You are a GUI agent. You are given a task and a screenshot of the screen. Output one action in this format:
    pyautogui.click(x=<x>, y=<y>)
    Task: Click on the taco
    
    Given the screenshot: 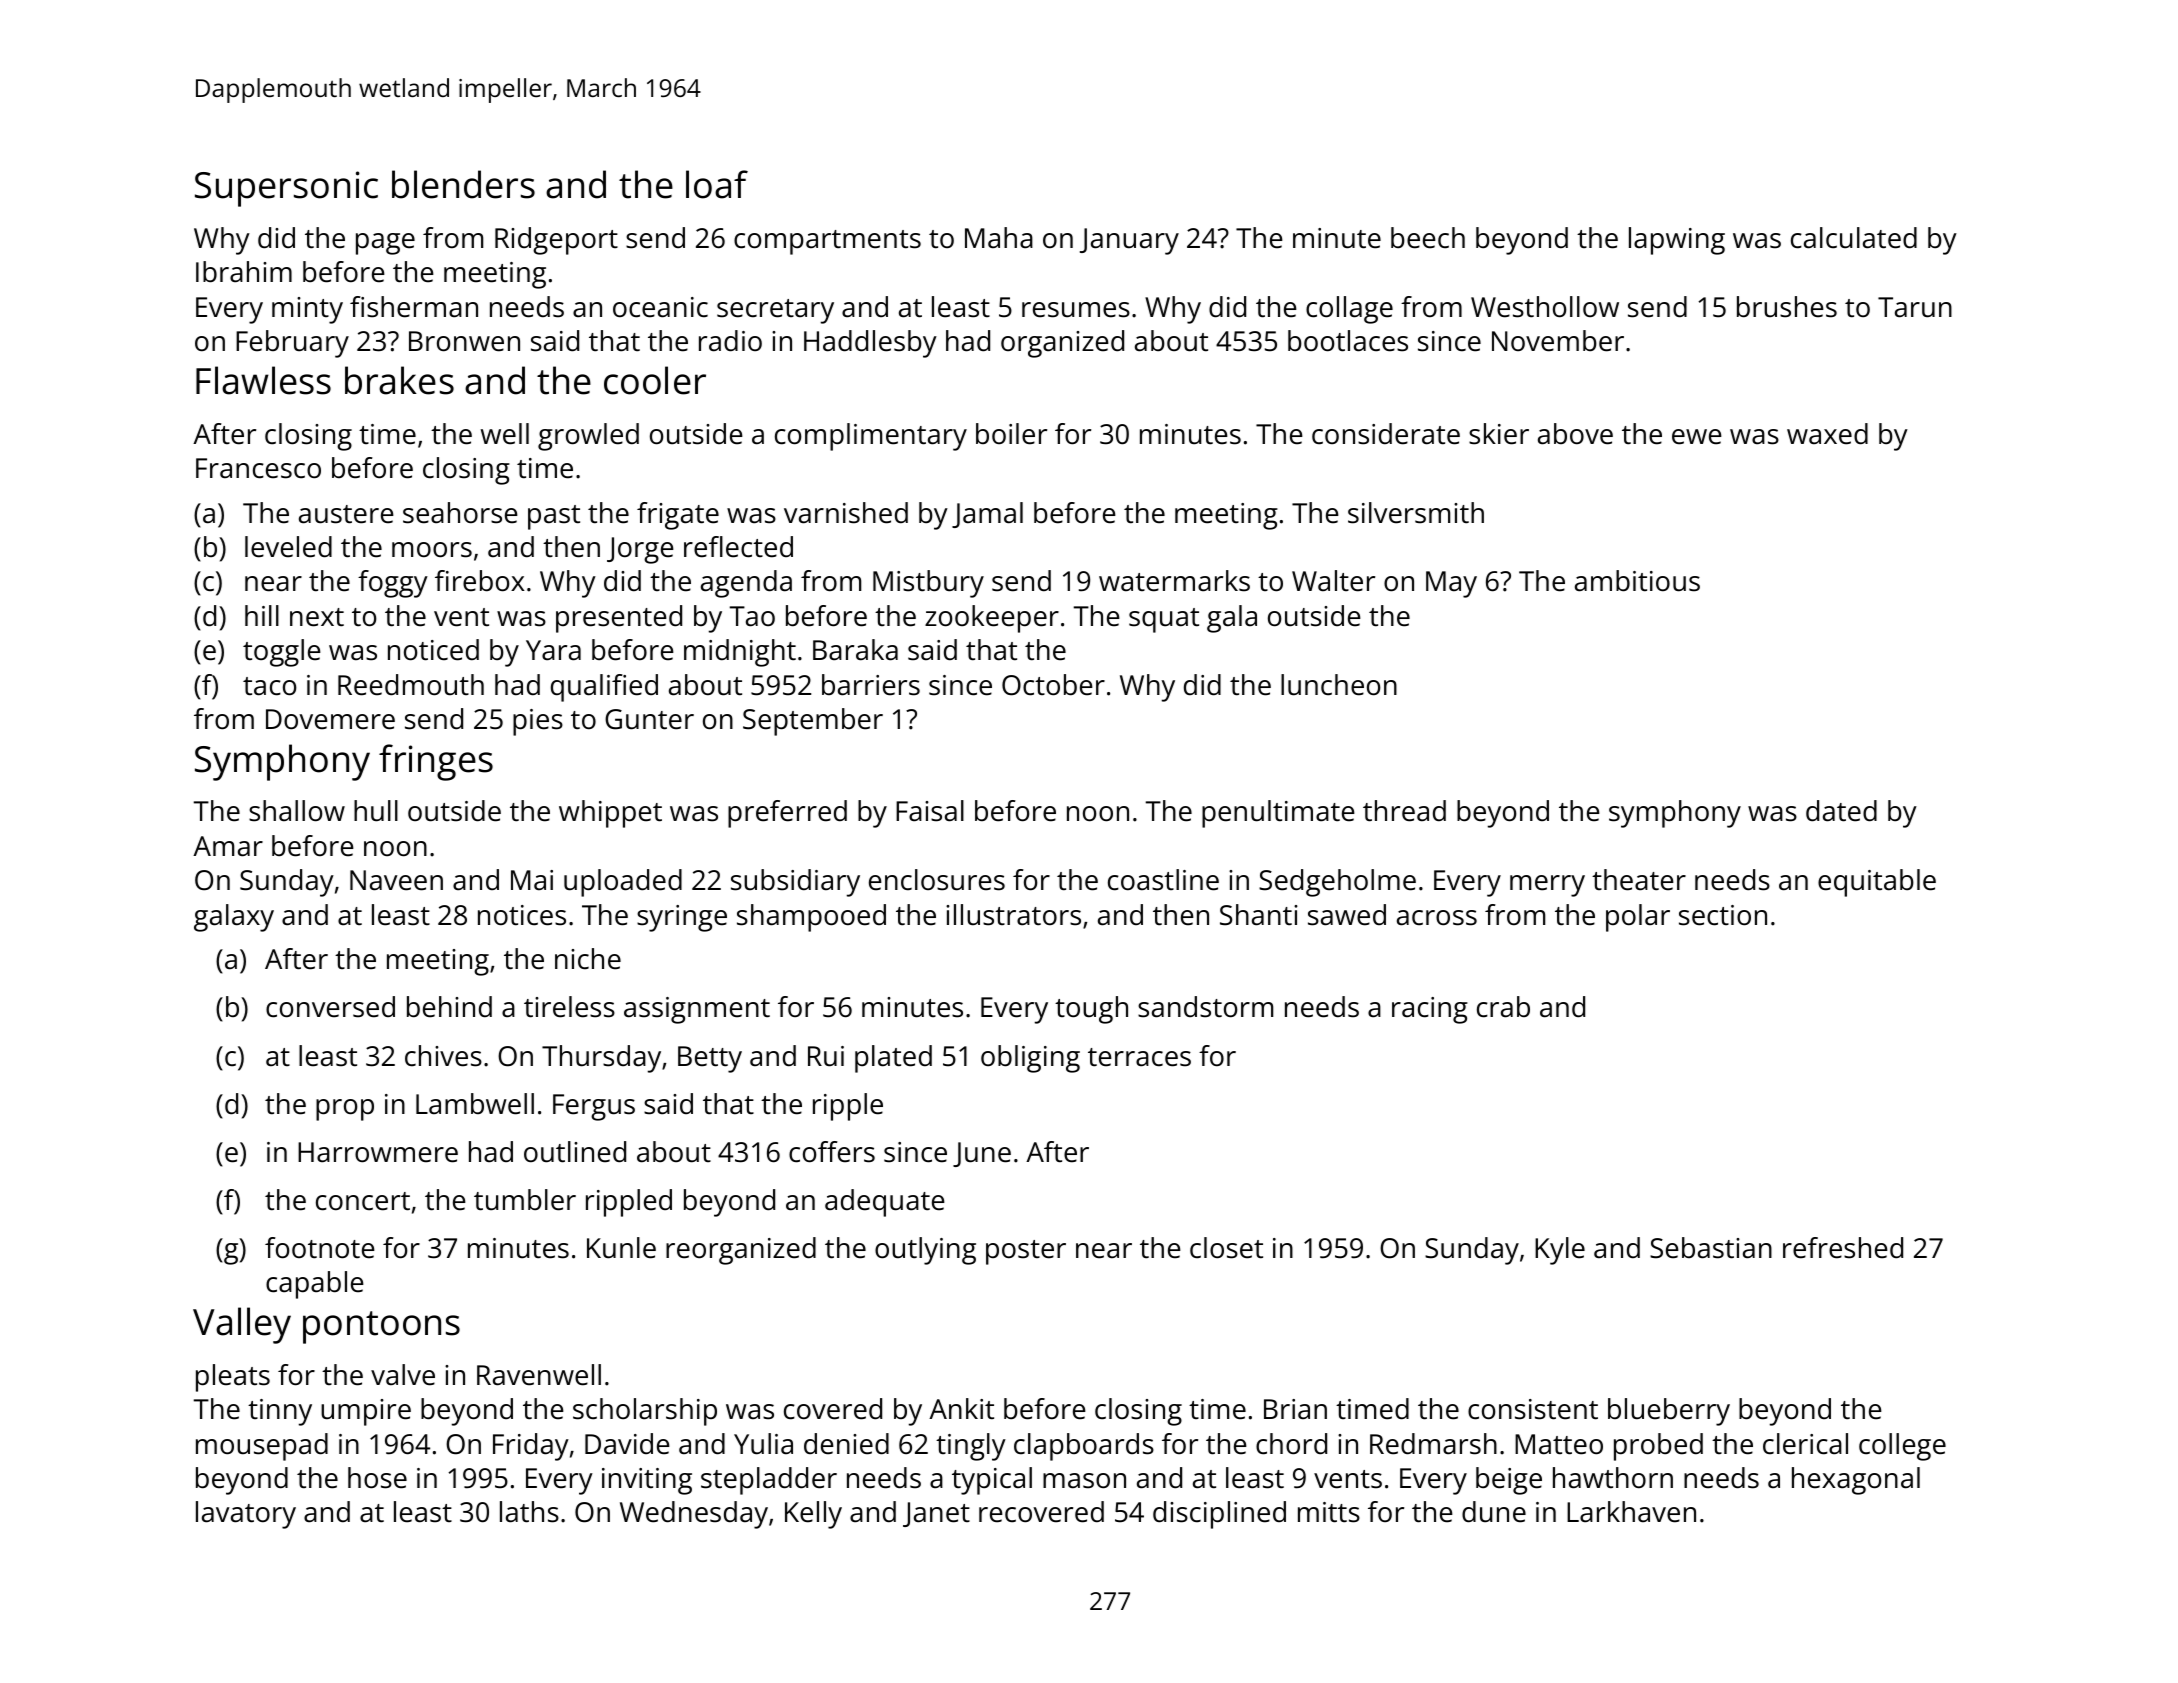 What is the action you would take?
    pyautogui.click(x=270, y=686)
